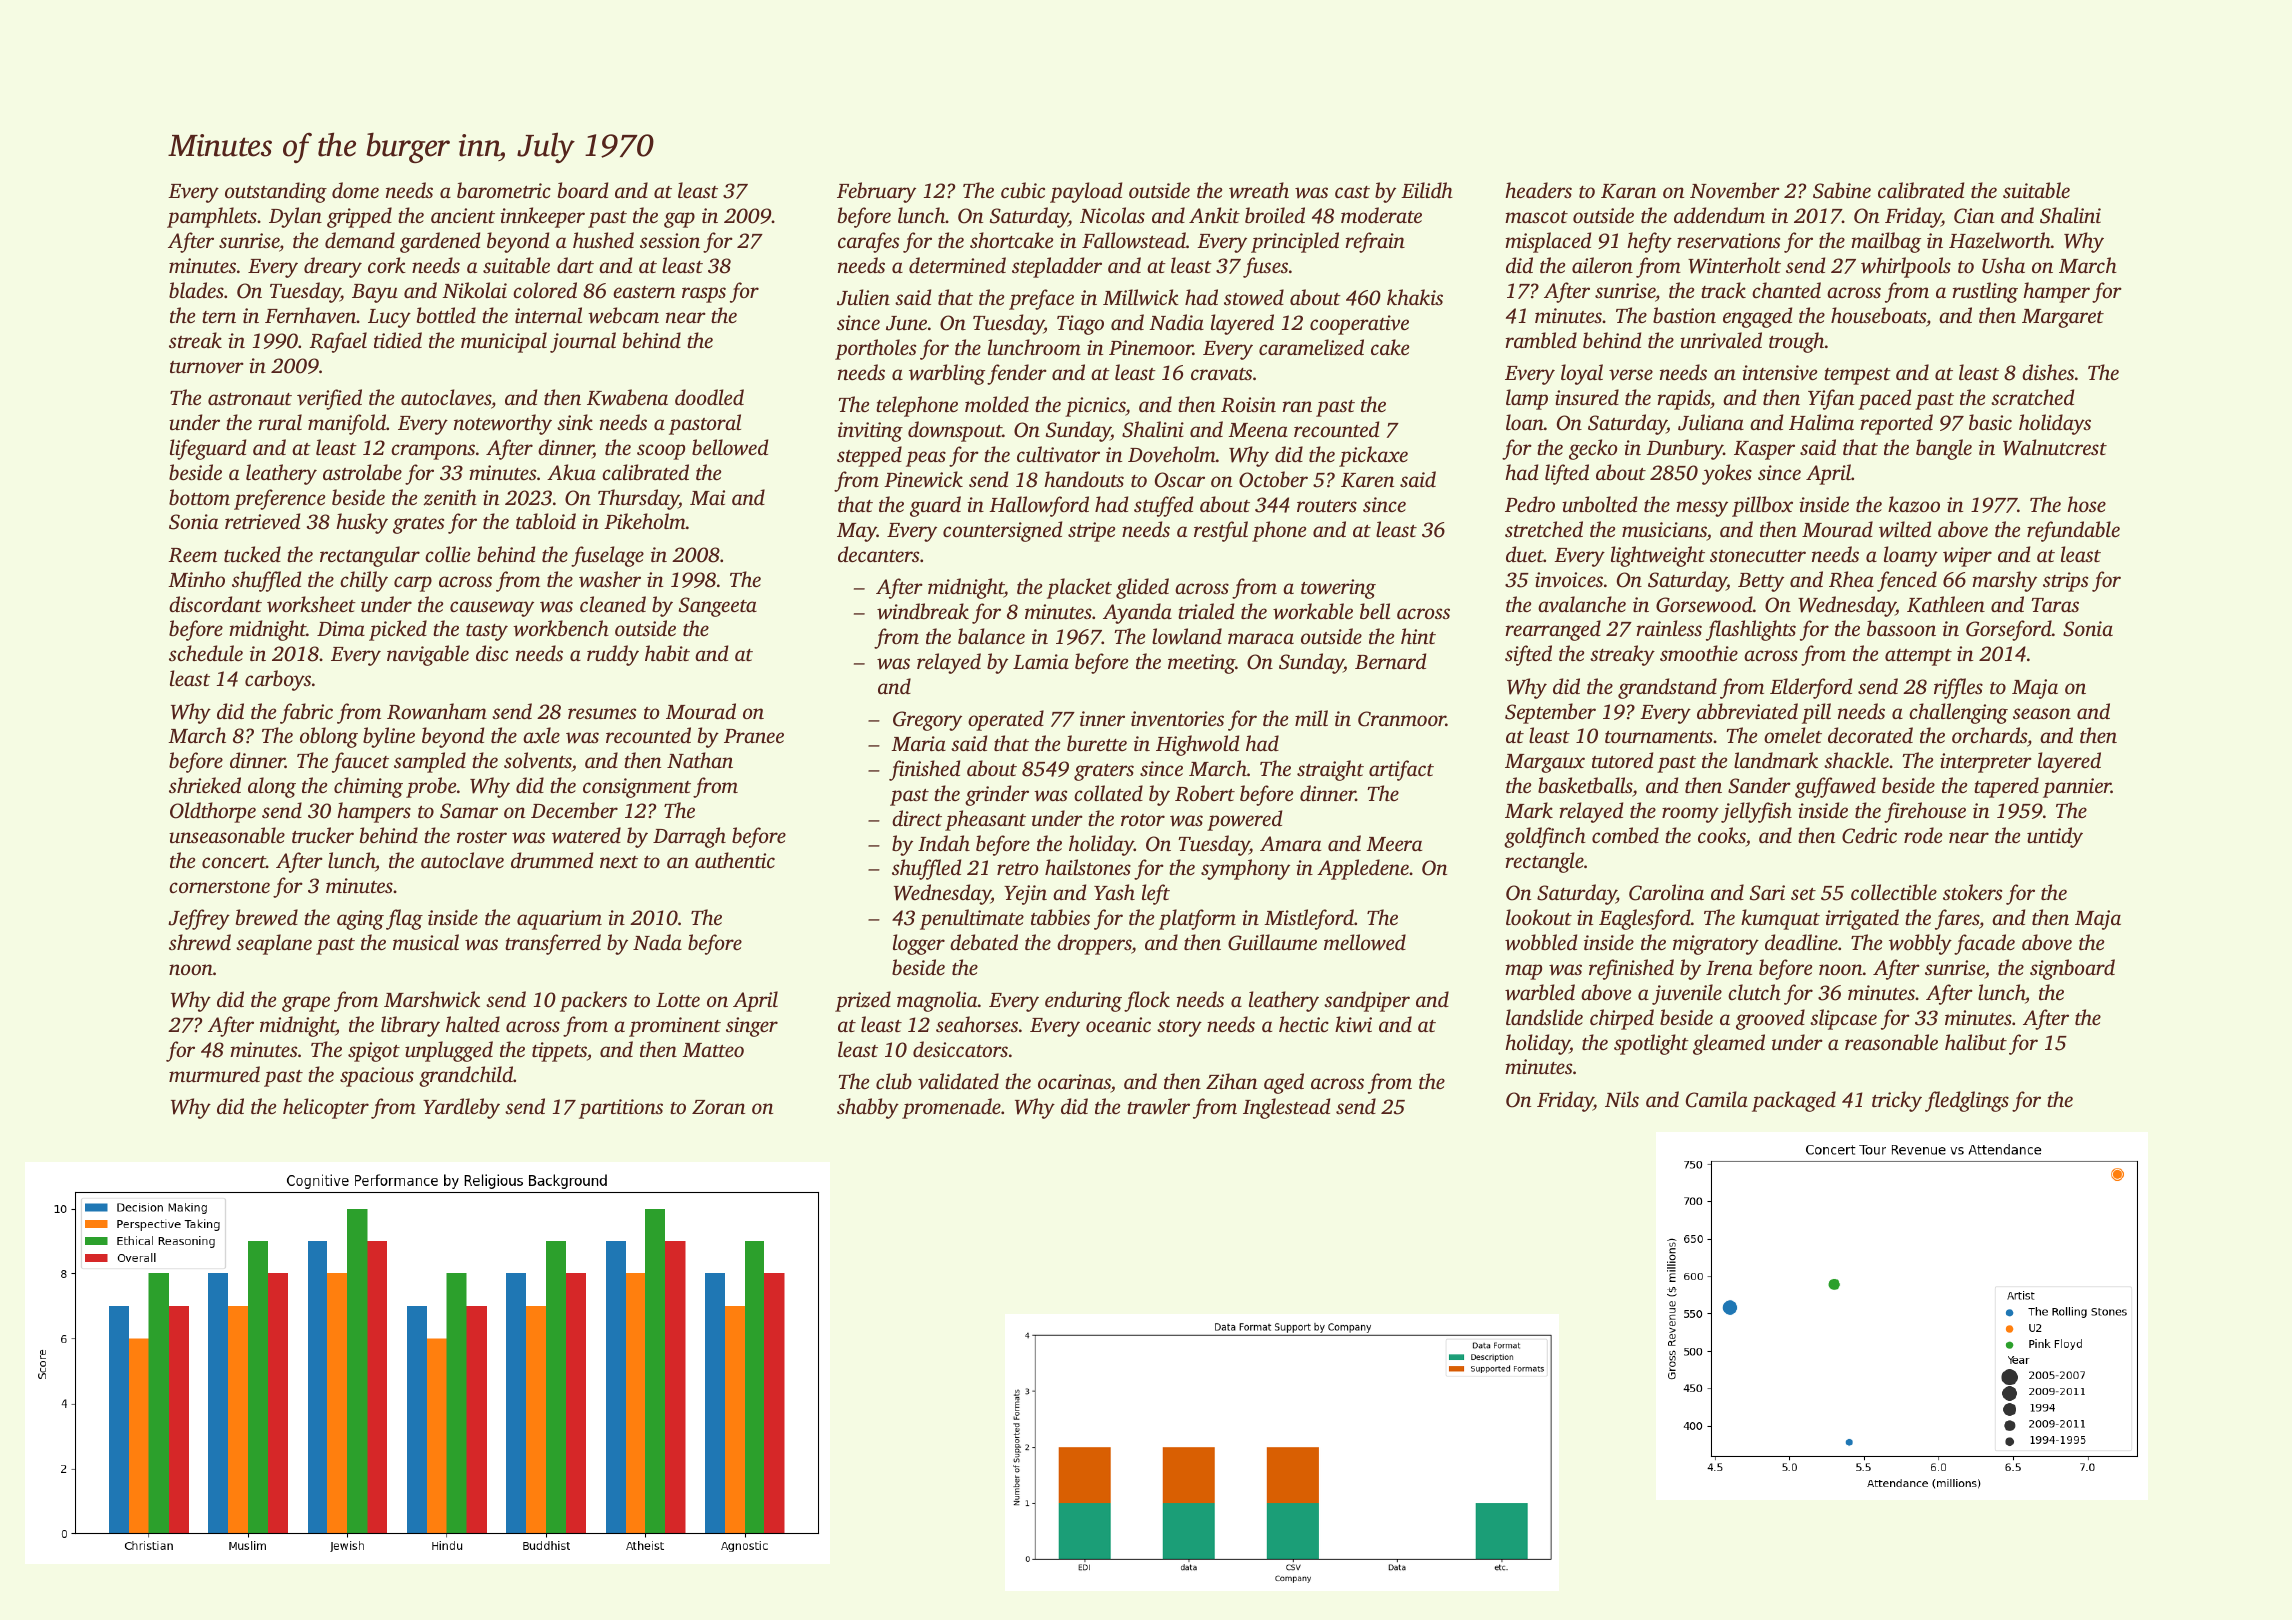 The image size is (2292, 1620). What do you see at coordinates (1897, 1101) in the screenshot?
I see `tricky` at bounding box center [1897, 1101].
